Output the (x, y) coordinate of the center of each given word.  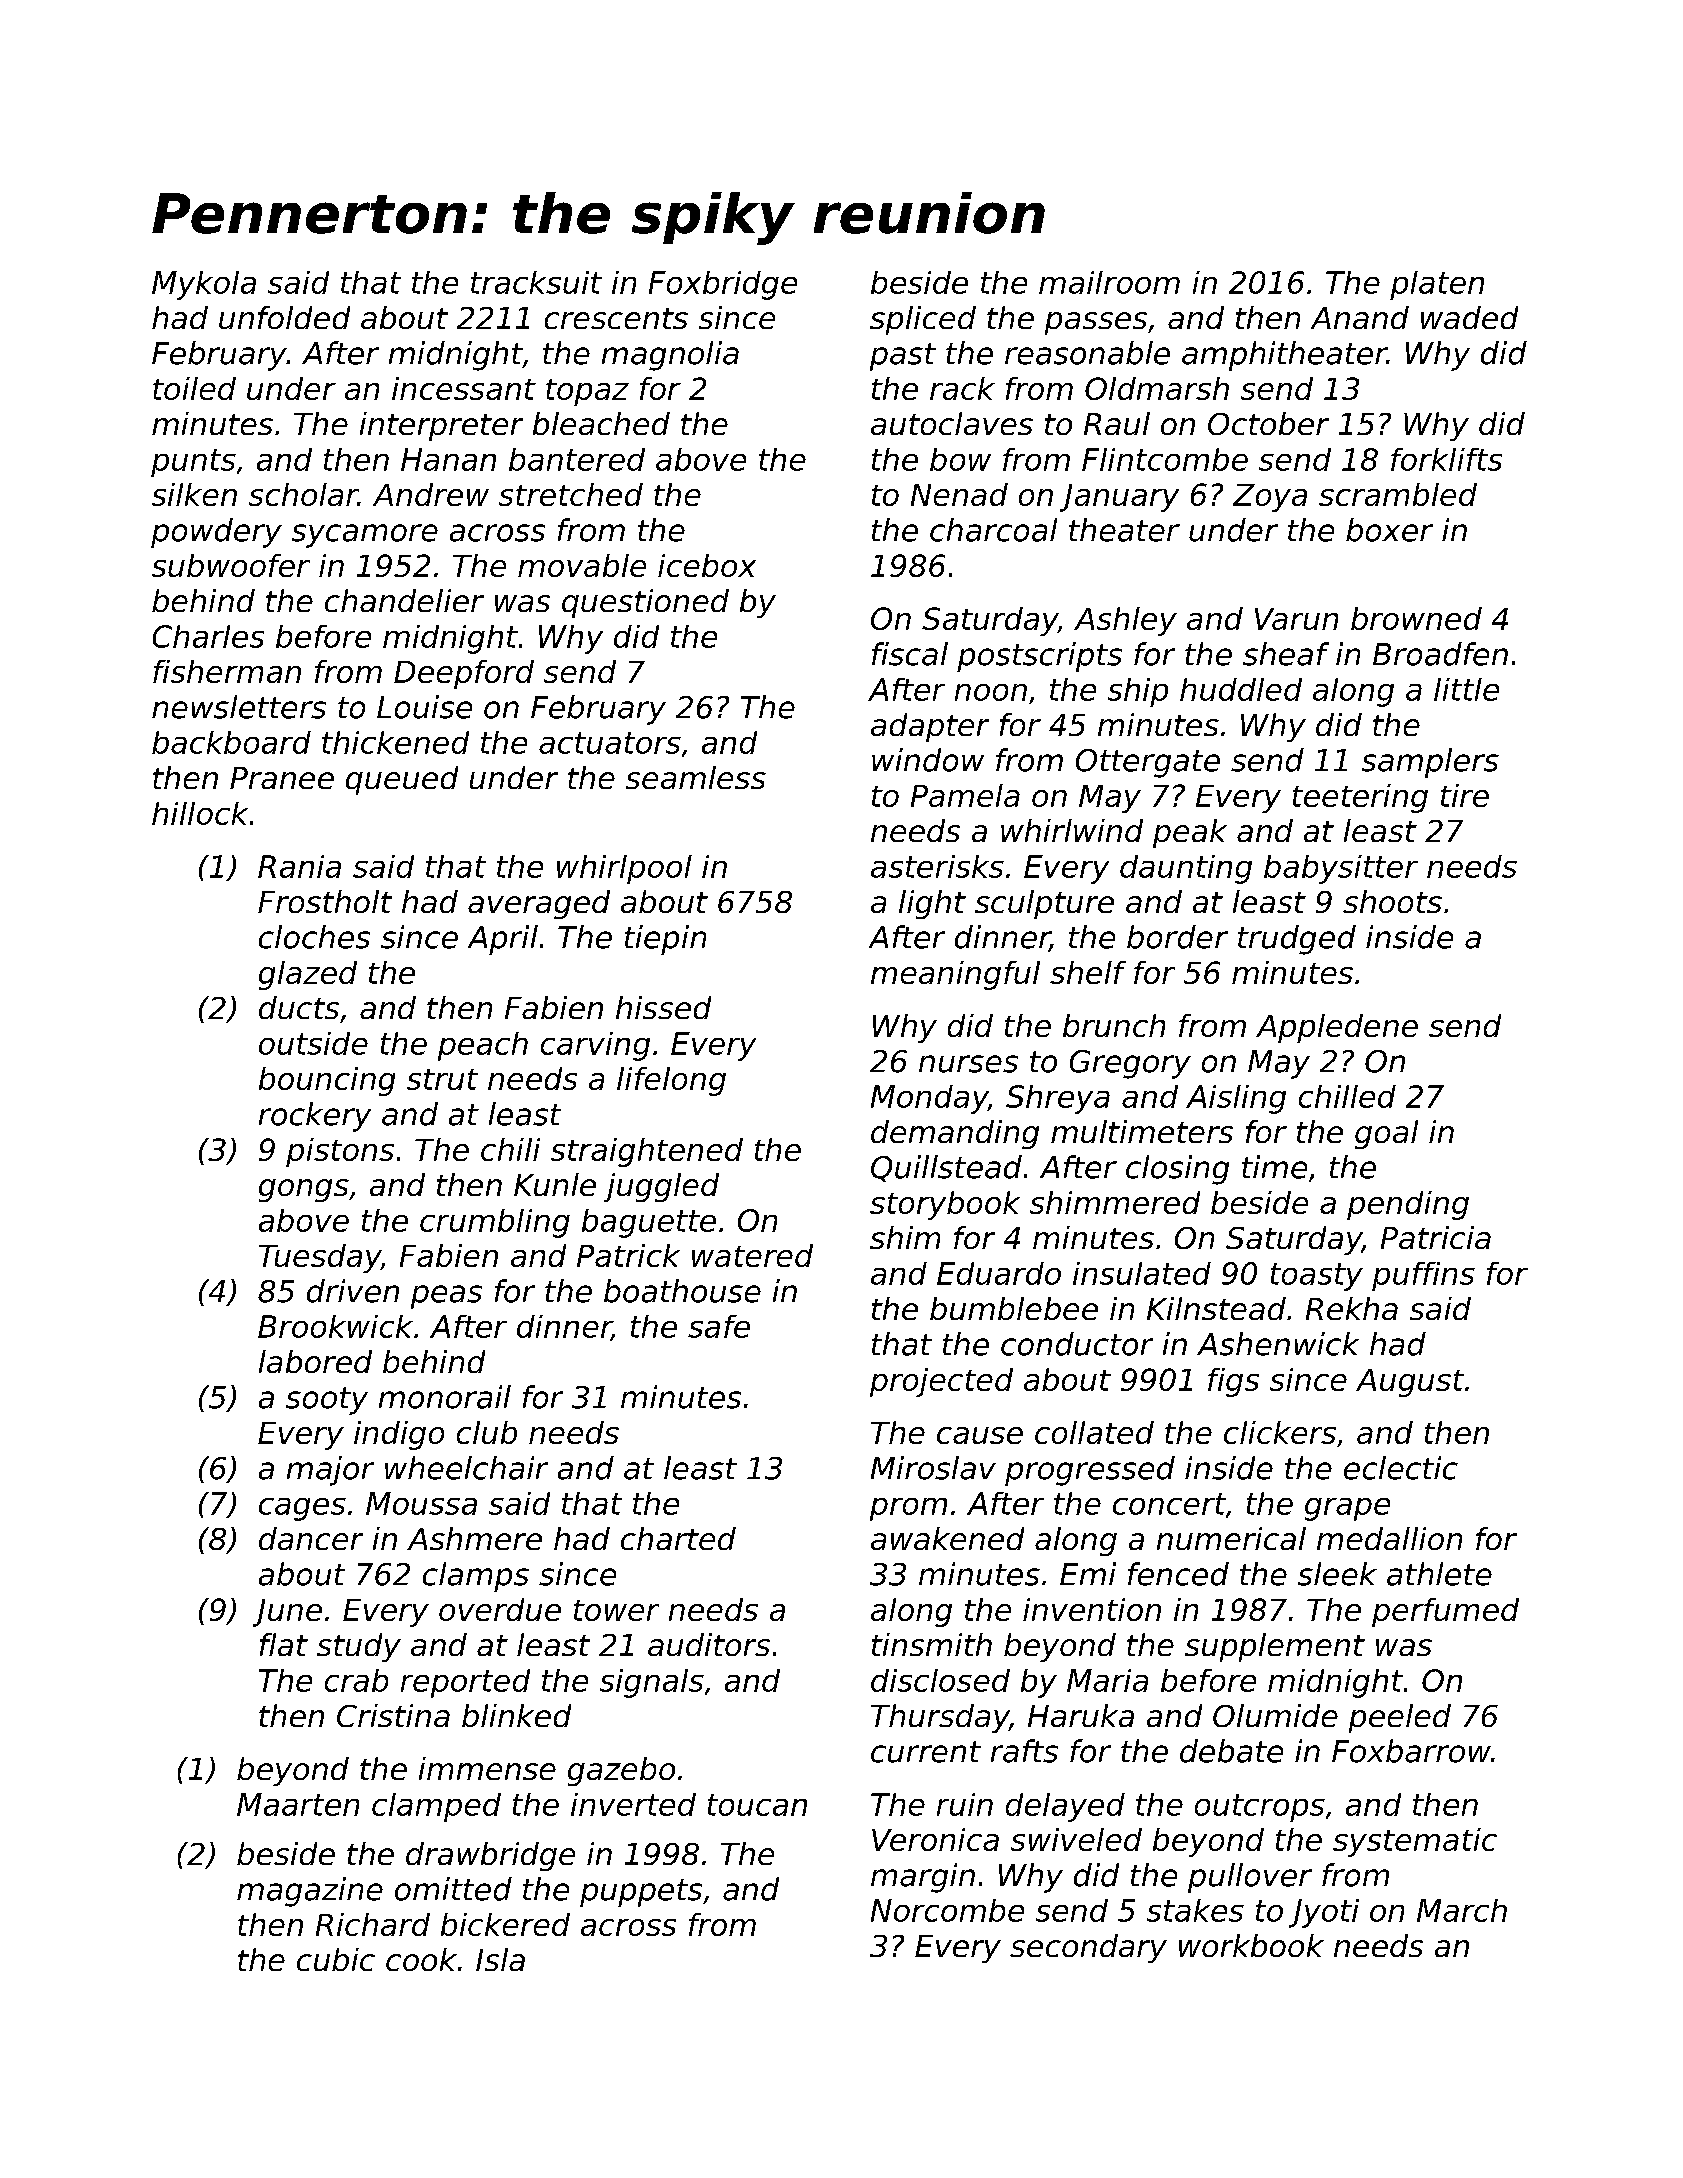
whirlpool (624, 869)
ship (1138, 692)
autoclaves (952, 423)
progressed (1090, 1471)
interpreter (441, 426)
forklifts (1446, 459)
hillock (200, 813)
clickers (1280, 1432)
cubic (336, 1959)
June (287, 1613)
